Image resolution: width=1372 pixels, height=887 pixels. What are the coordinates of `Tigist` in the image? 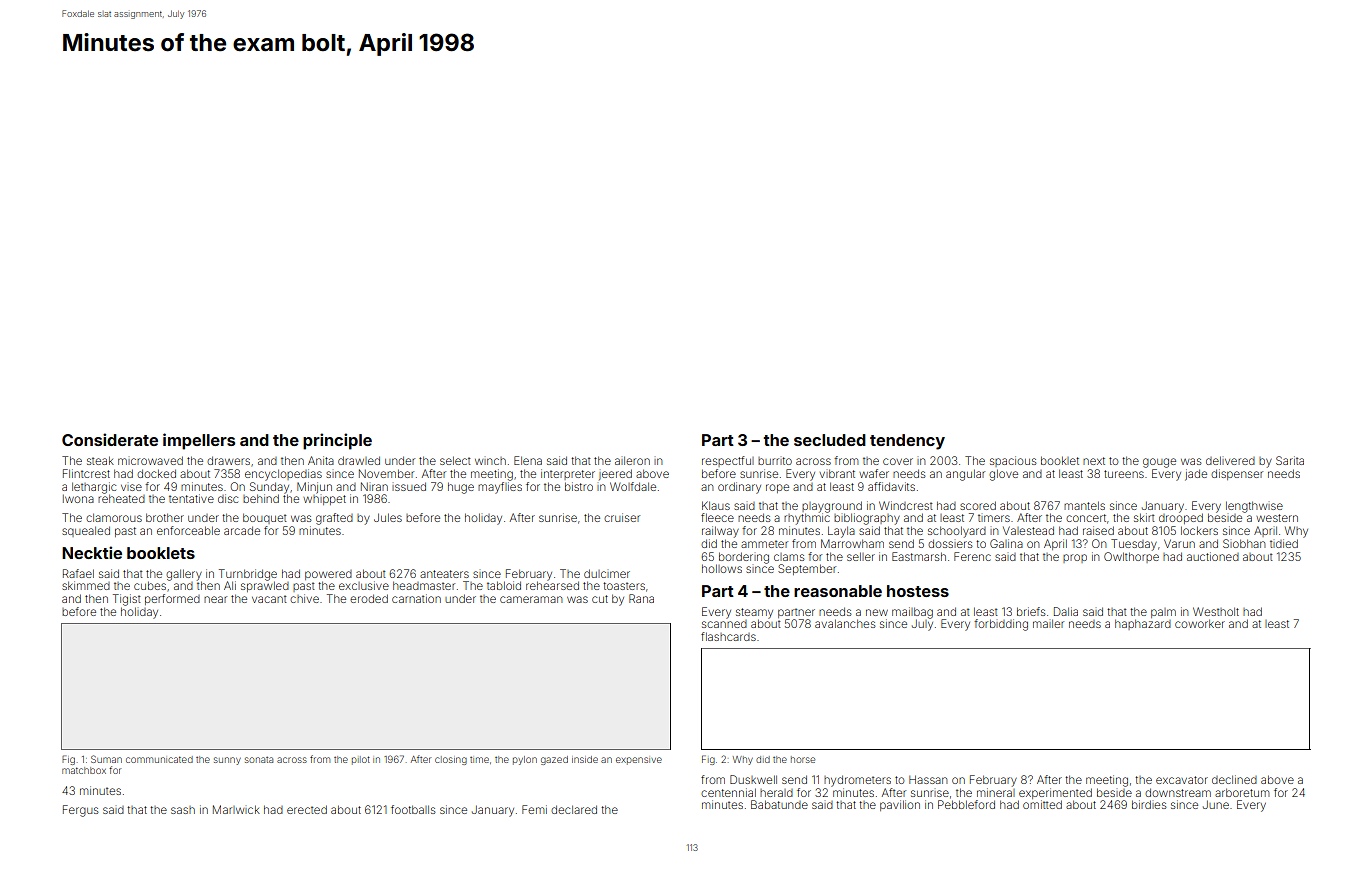 It's located at (127, 600).
